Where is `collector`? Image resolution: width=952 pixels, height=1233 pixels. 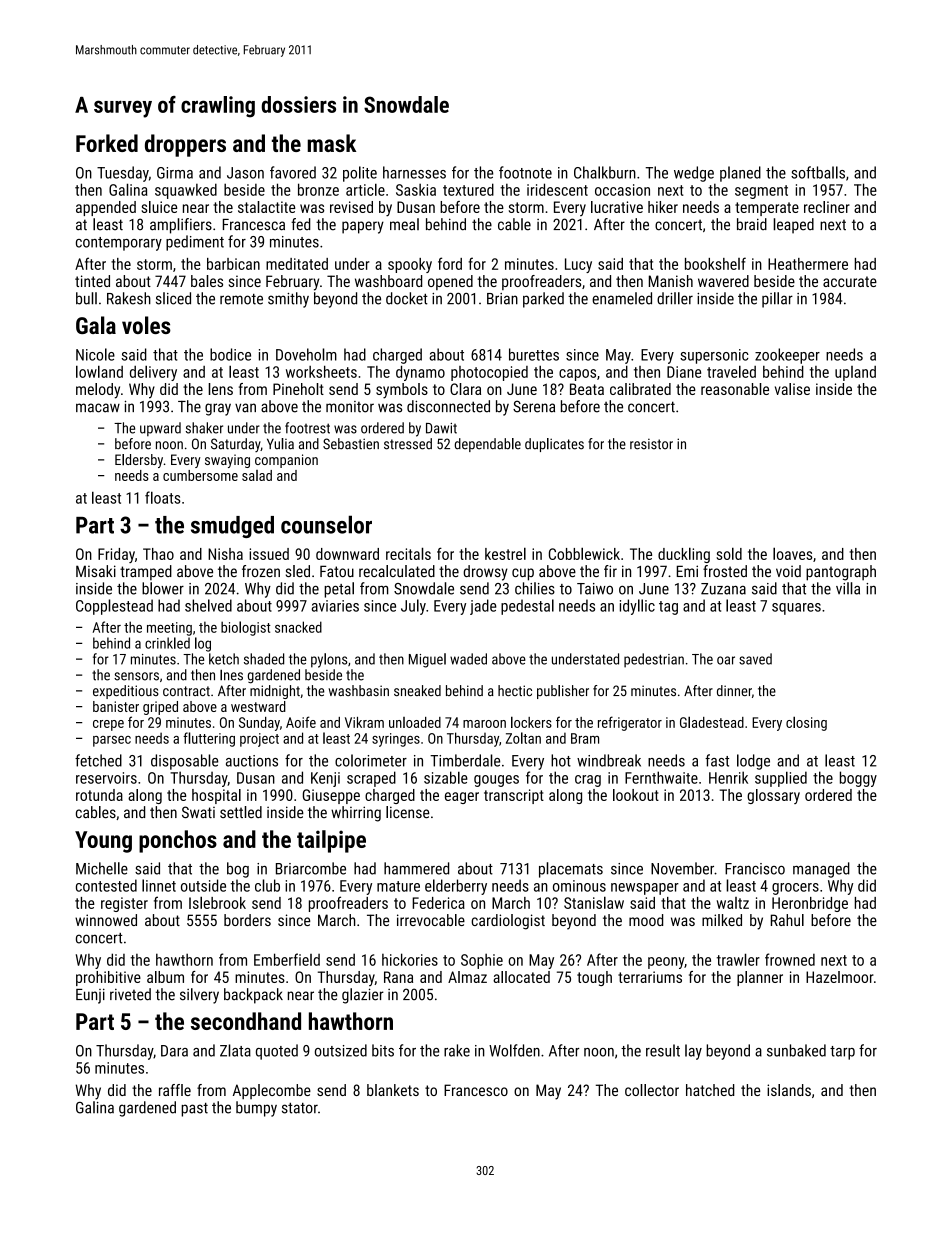
collector is located at coordinates (652, 1090).
